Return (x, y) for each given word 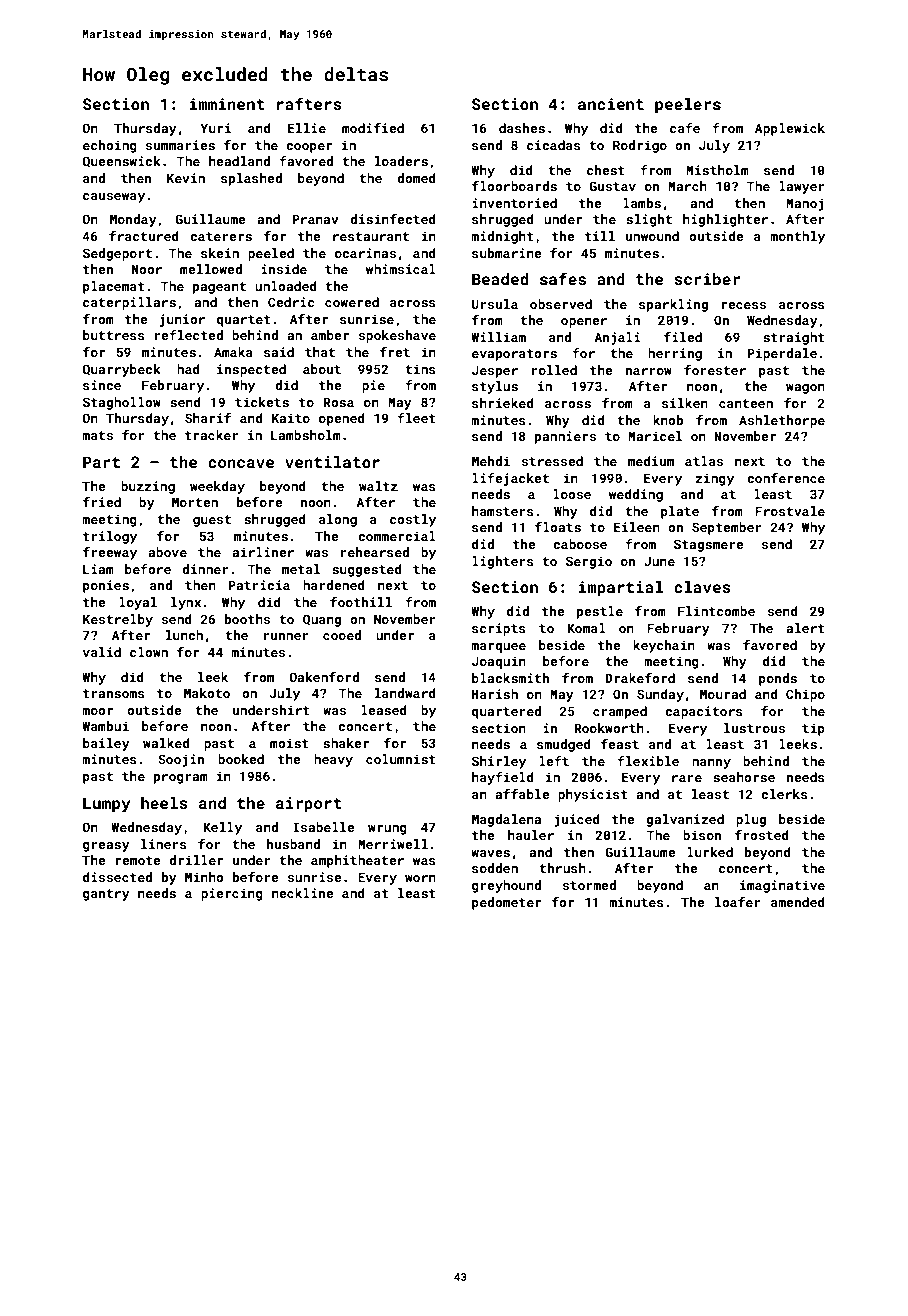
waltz (378, 486)
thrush (562, 868)
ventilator (332, 462)
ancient (611, 104)
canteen (746, 403)
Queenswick (122, 162)
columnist (401, 759)
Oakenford (324, 677)
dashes (522, 128)
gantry (106, 895)
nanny (711, 764)
